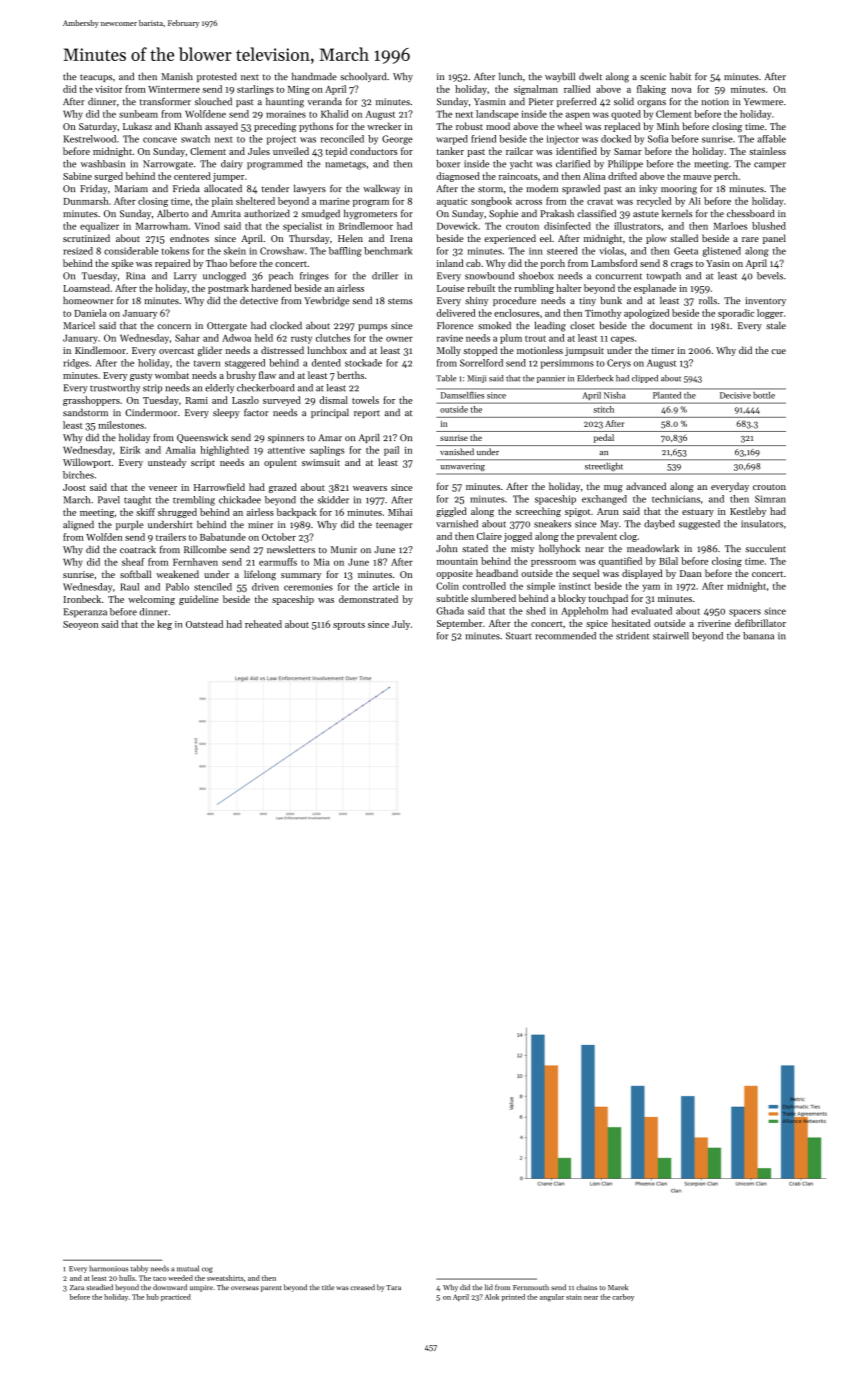  I want to click on stairwell, so click(671, 636).
